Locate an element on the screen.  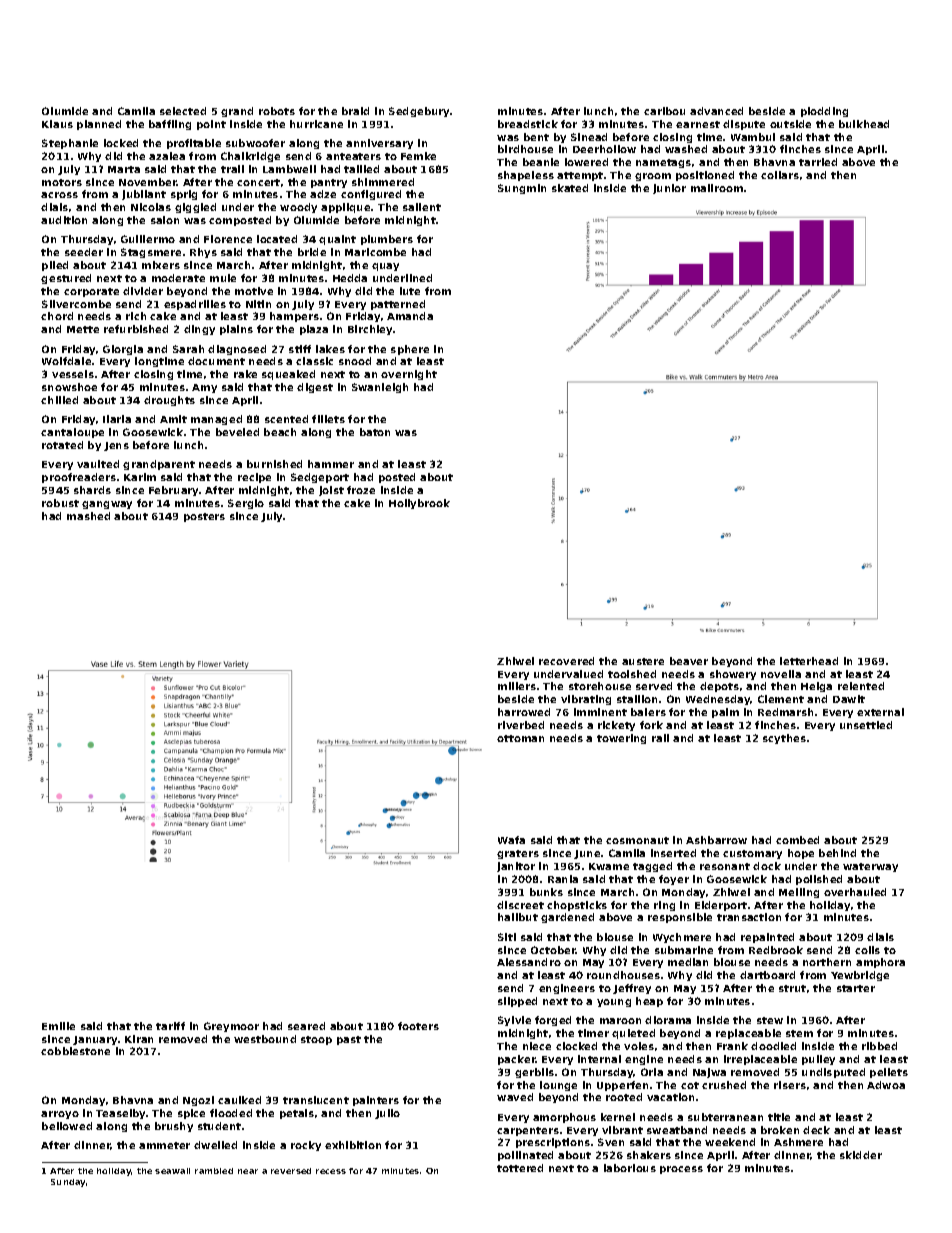
letterhead is located at coordinates (809, 661).
